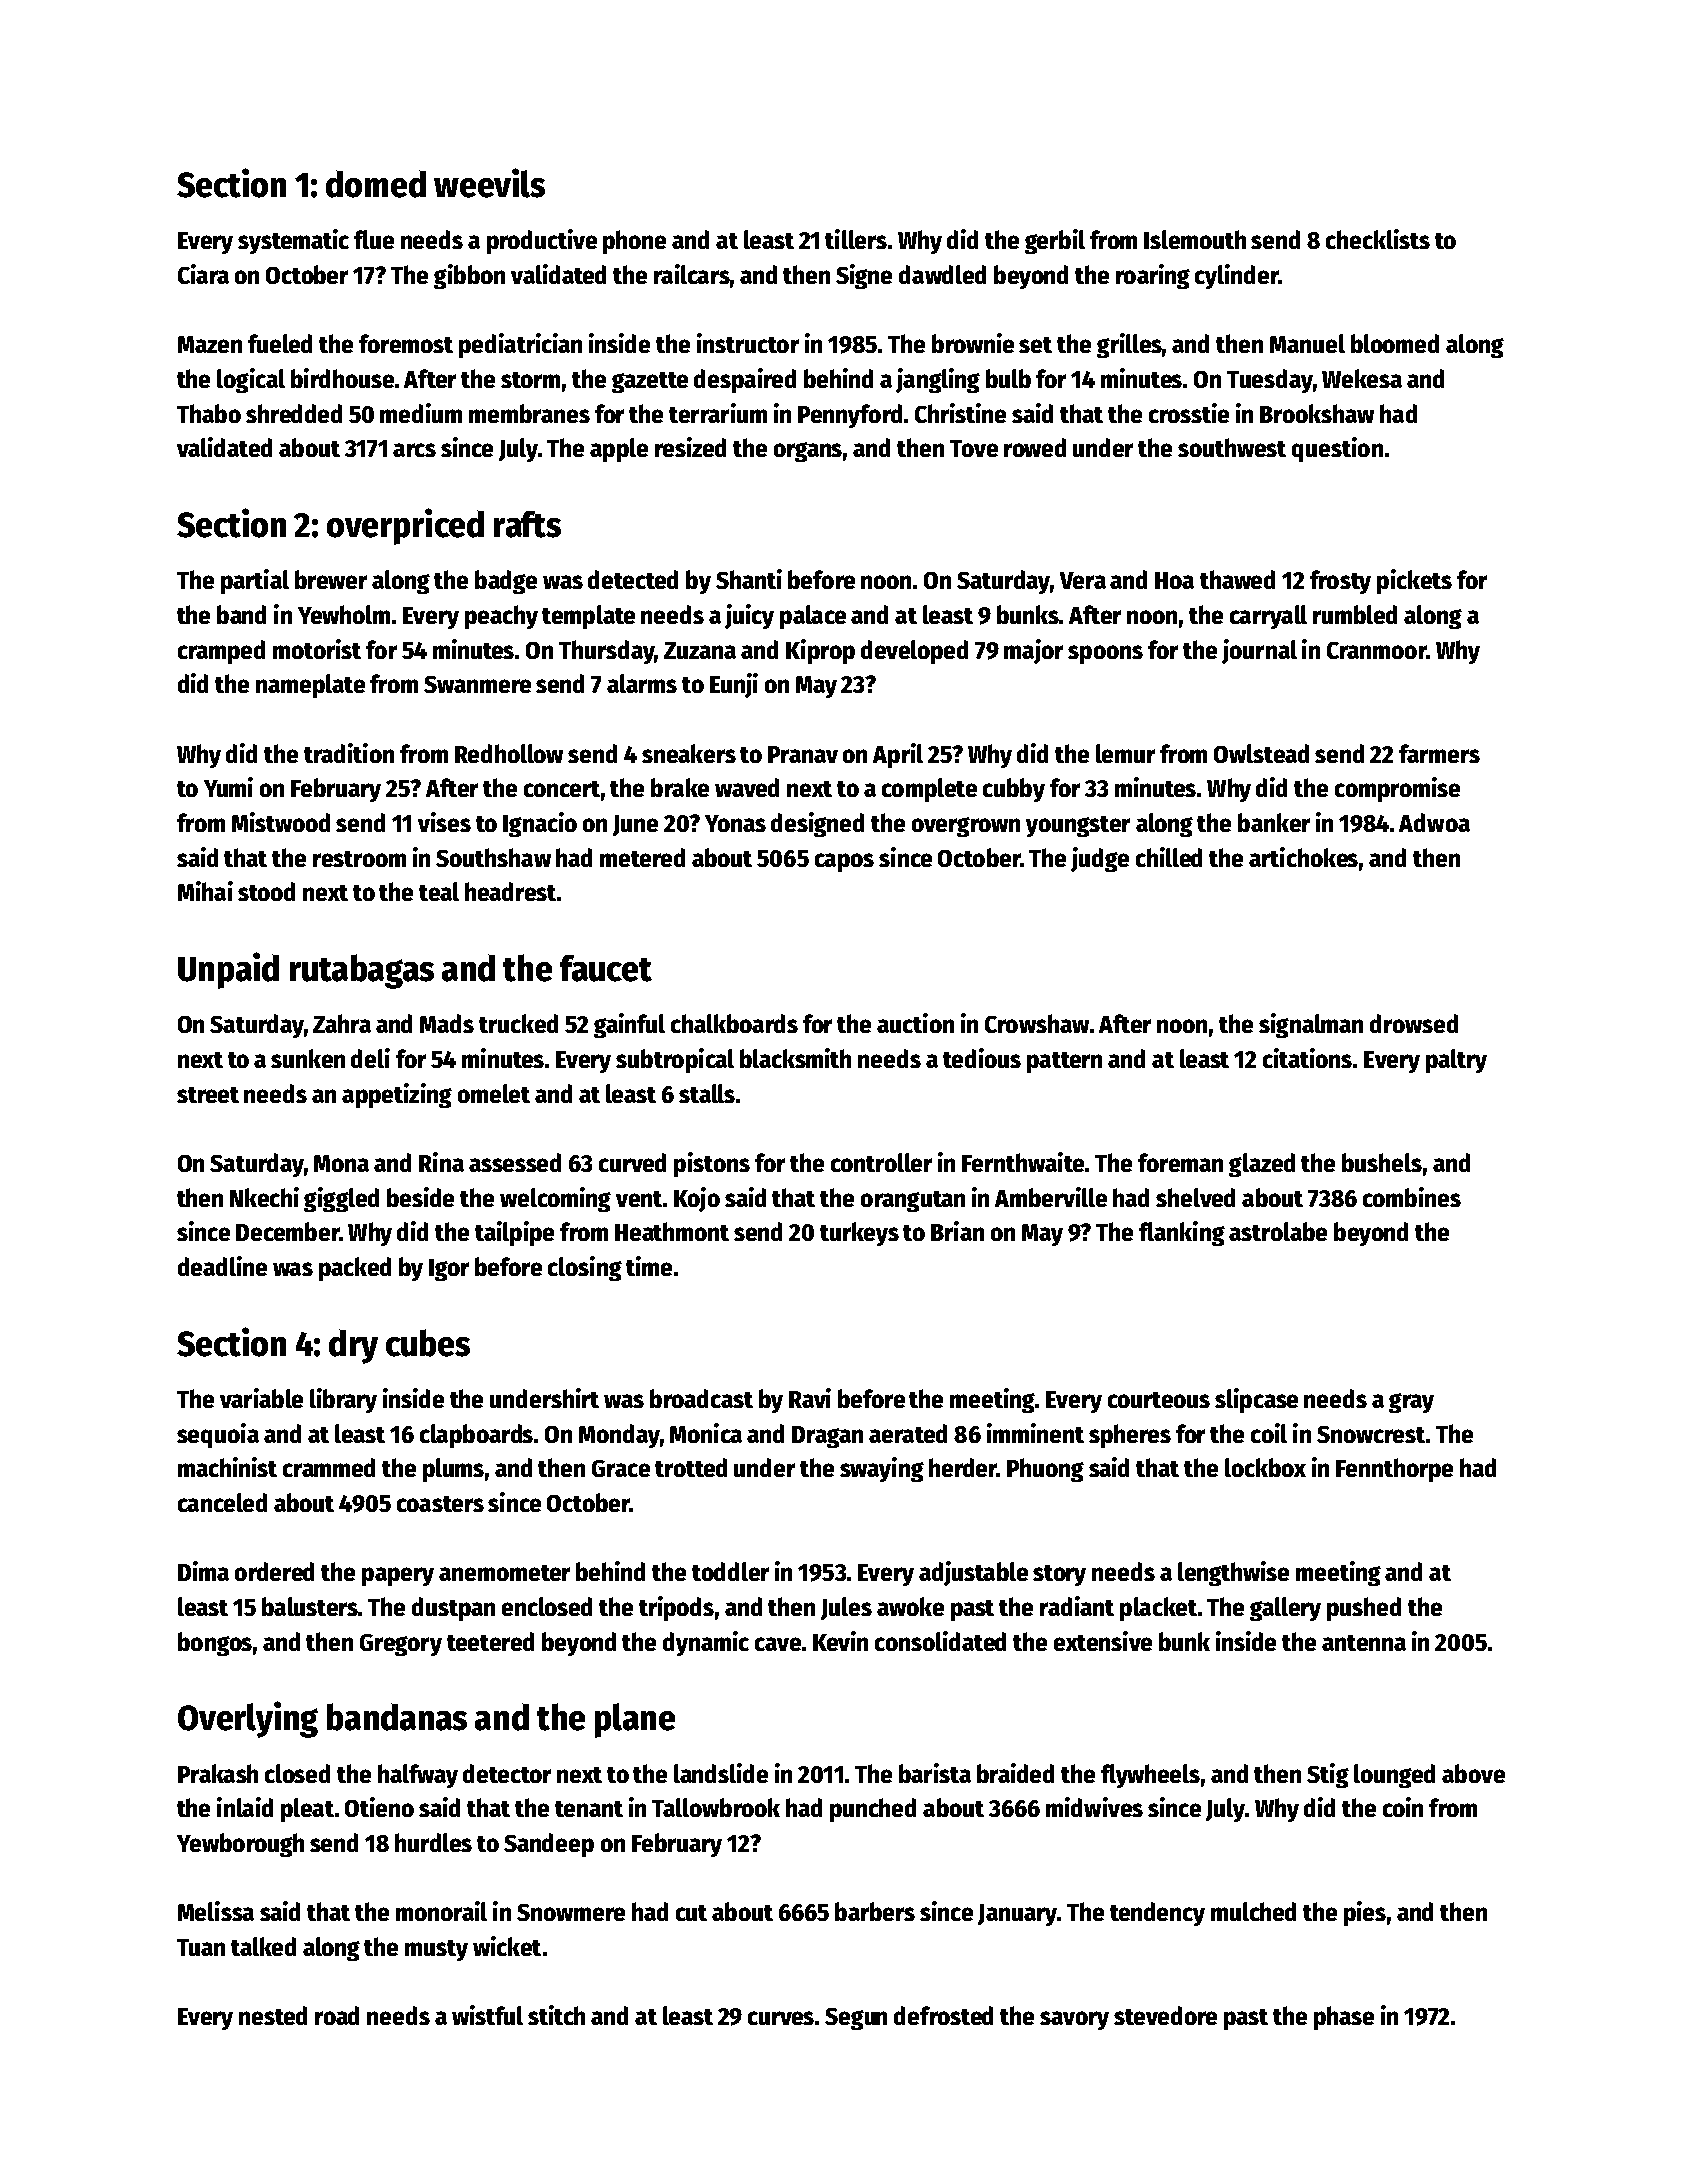  Describe the element at coordinates (589, 1809) in the image. I see `tenant` at that location.
